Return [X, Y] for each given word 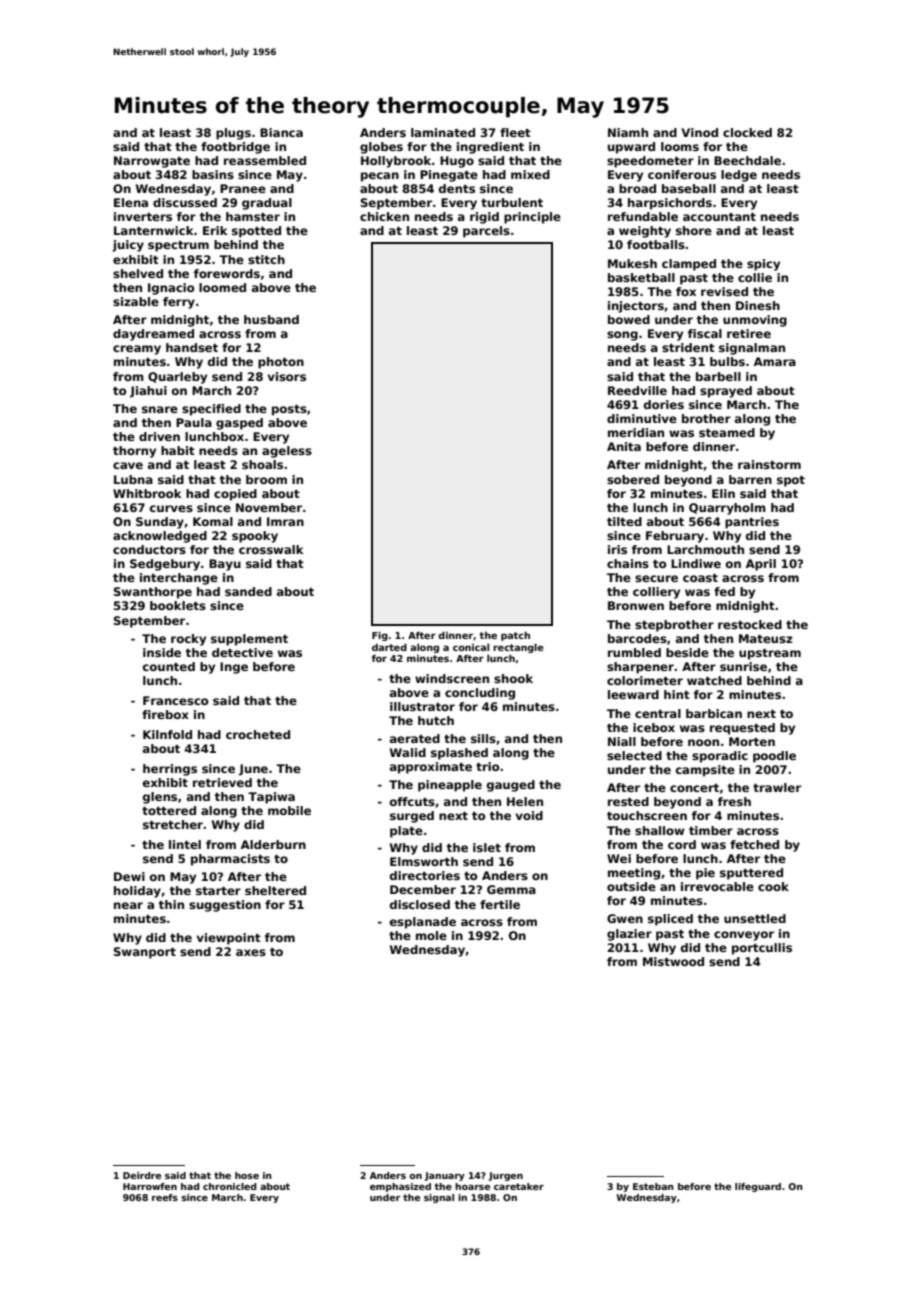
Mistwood [673, 961]
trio [487, 766]
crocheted [258, 734]
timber [711, 830]
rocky [188, 640]
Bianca [281, 132]
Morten [752, 741]
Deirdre [142, 1175]
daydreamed [153, 335]
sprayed [726, 392]
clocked [747, 132]
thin [171, 904]
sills [483, 738]
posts [289, 410]
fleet [515, 132]
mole [431, 935]
